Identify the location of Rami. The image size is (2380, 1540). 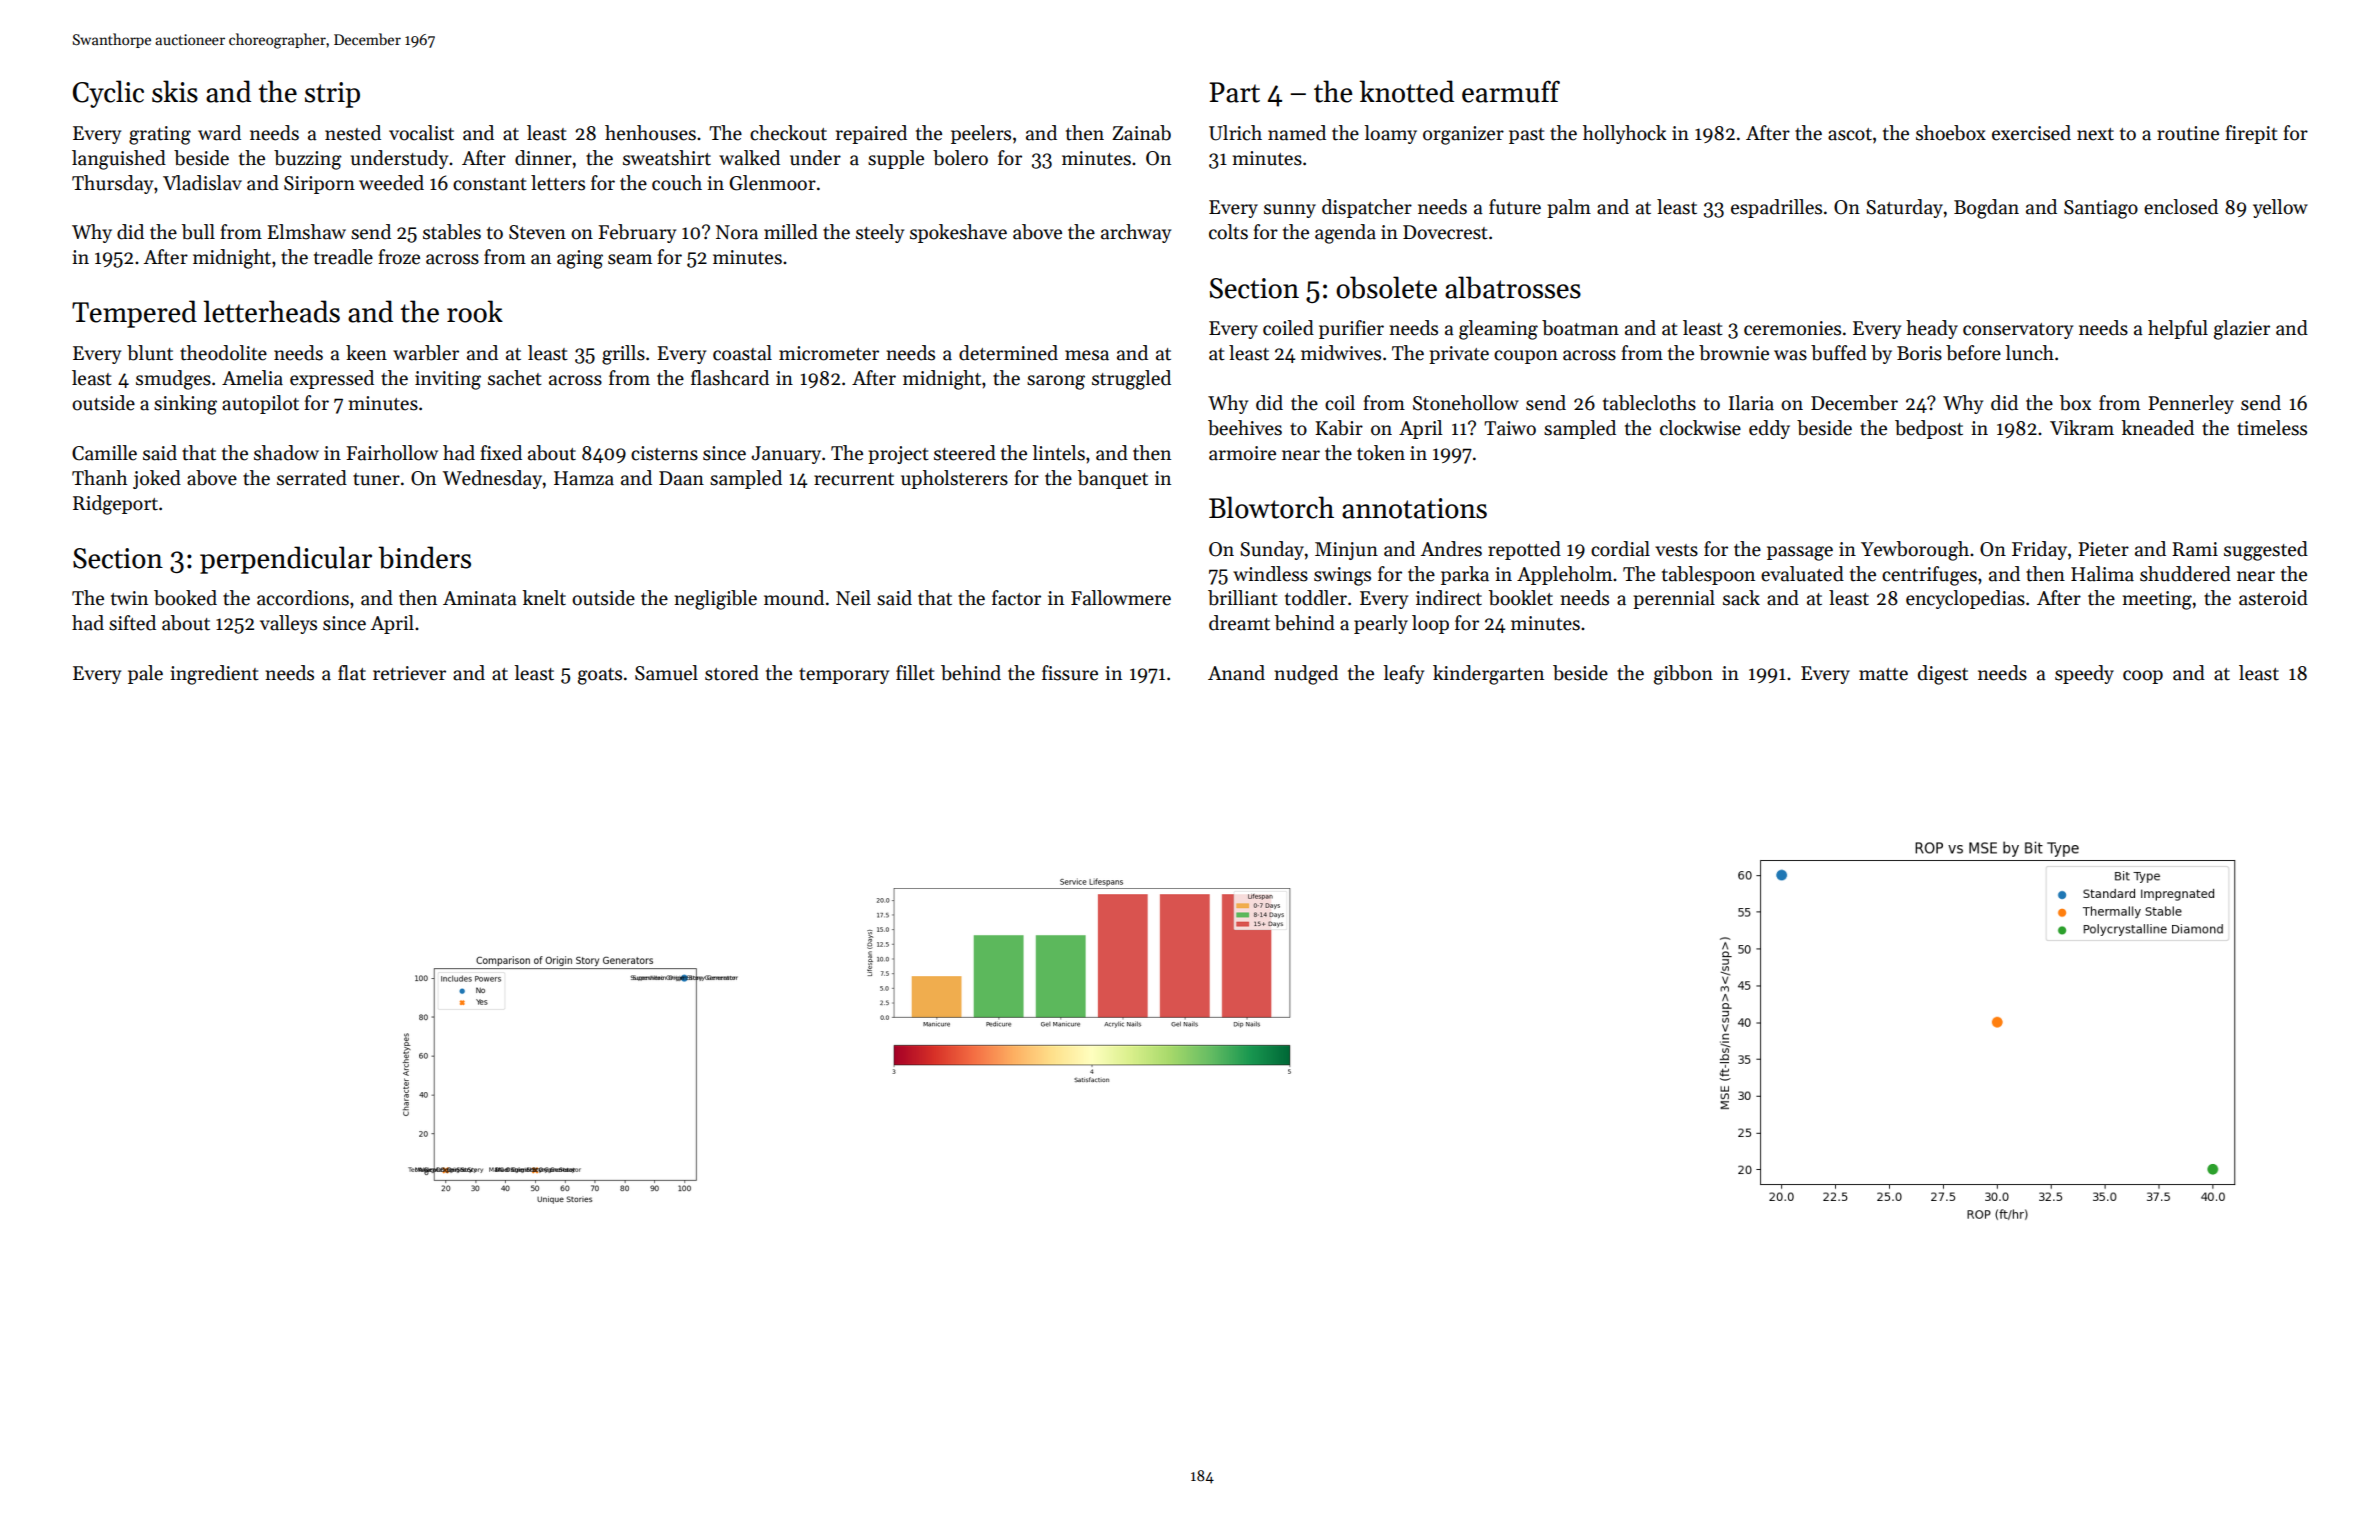
(2195, 549).
